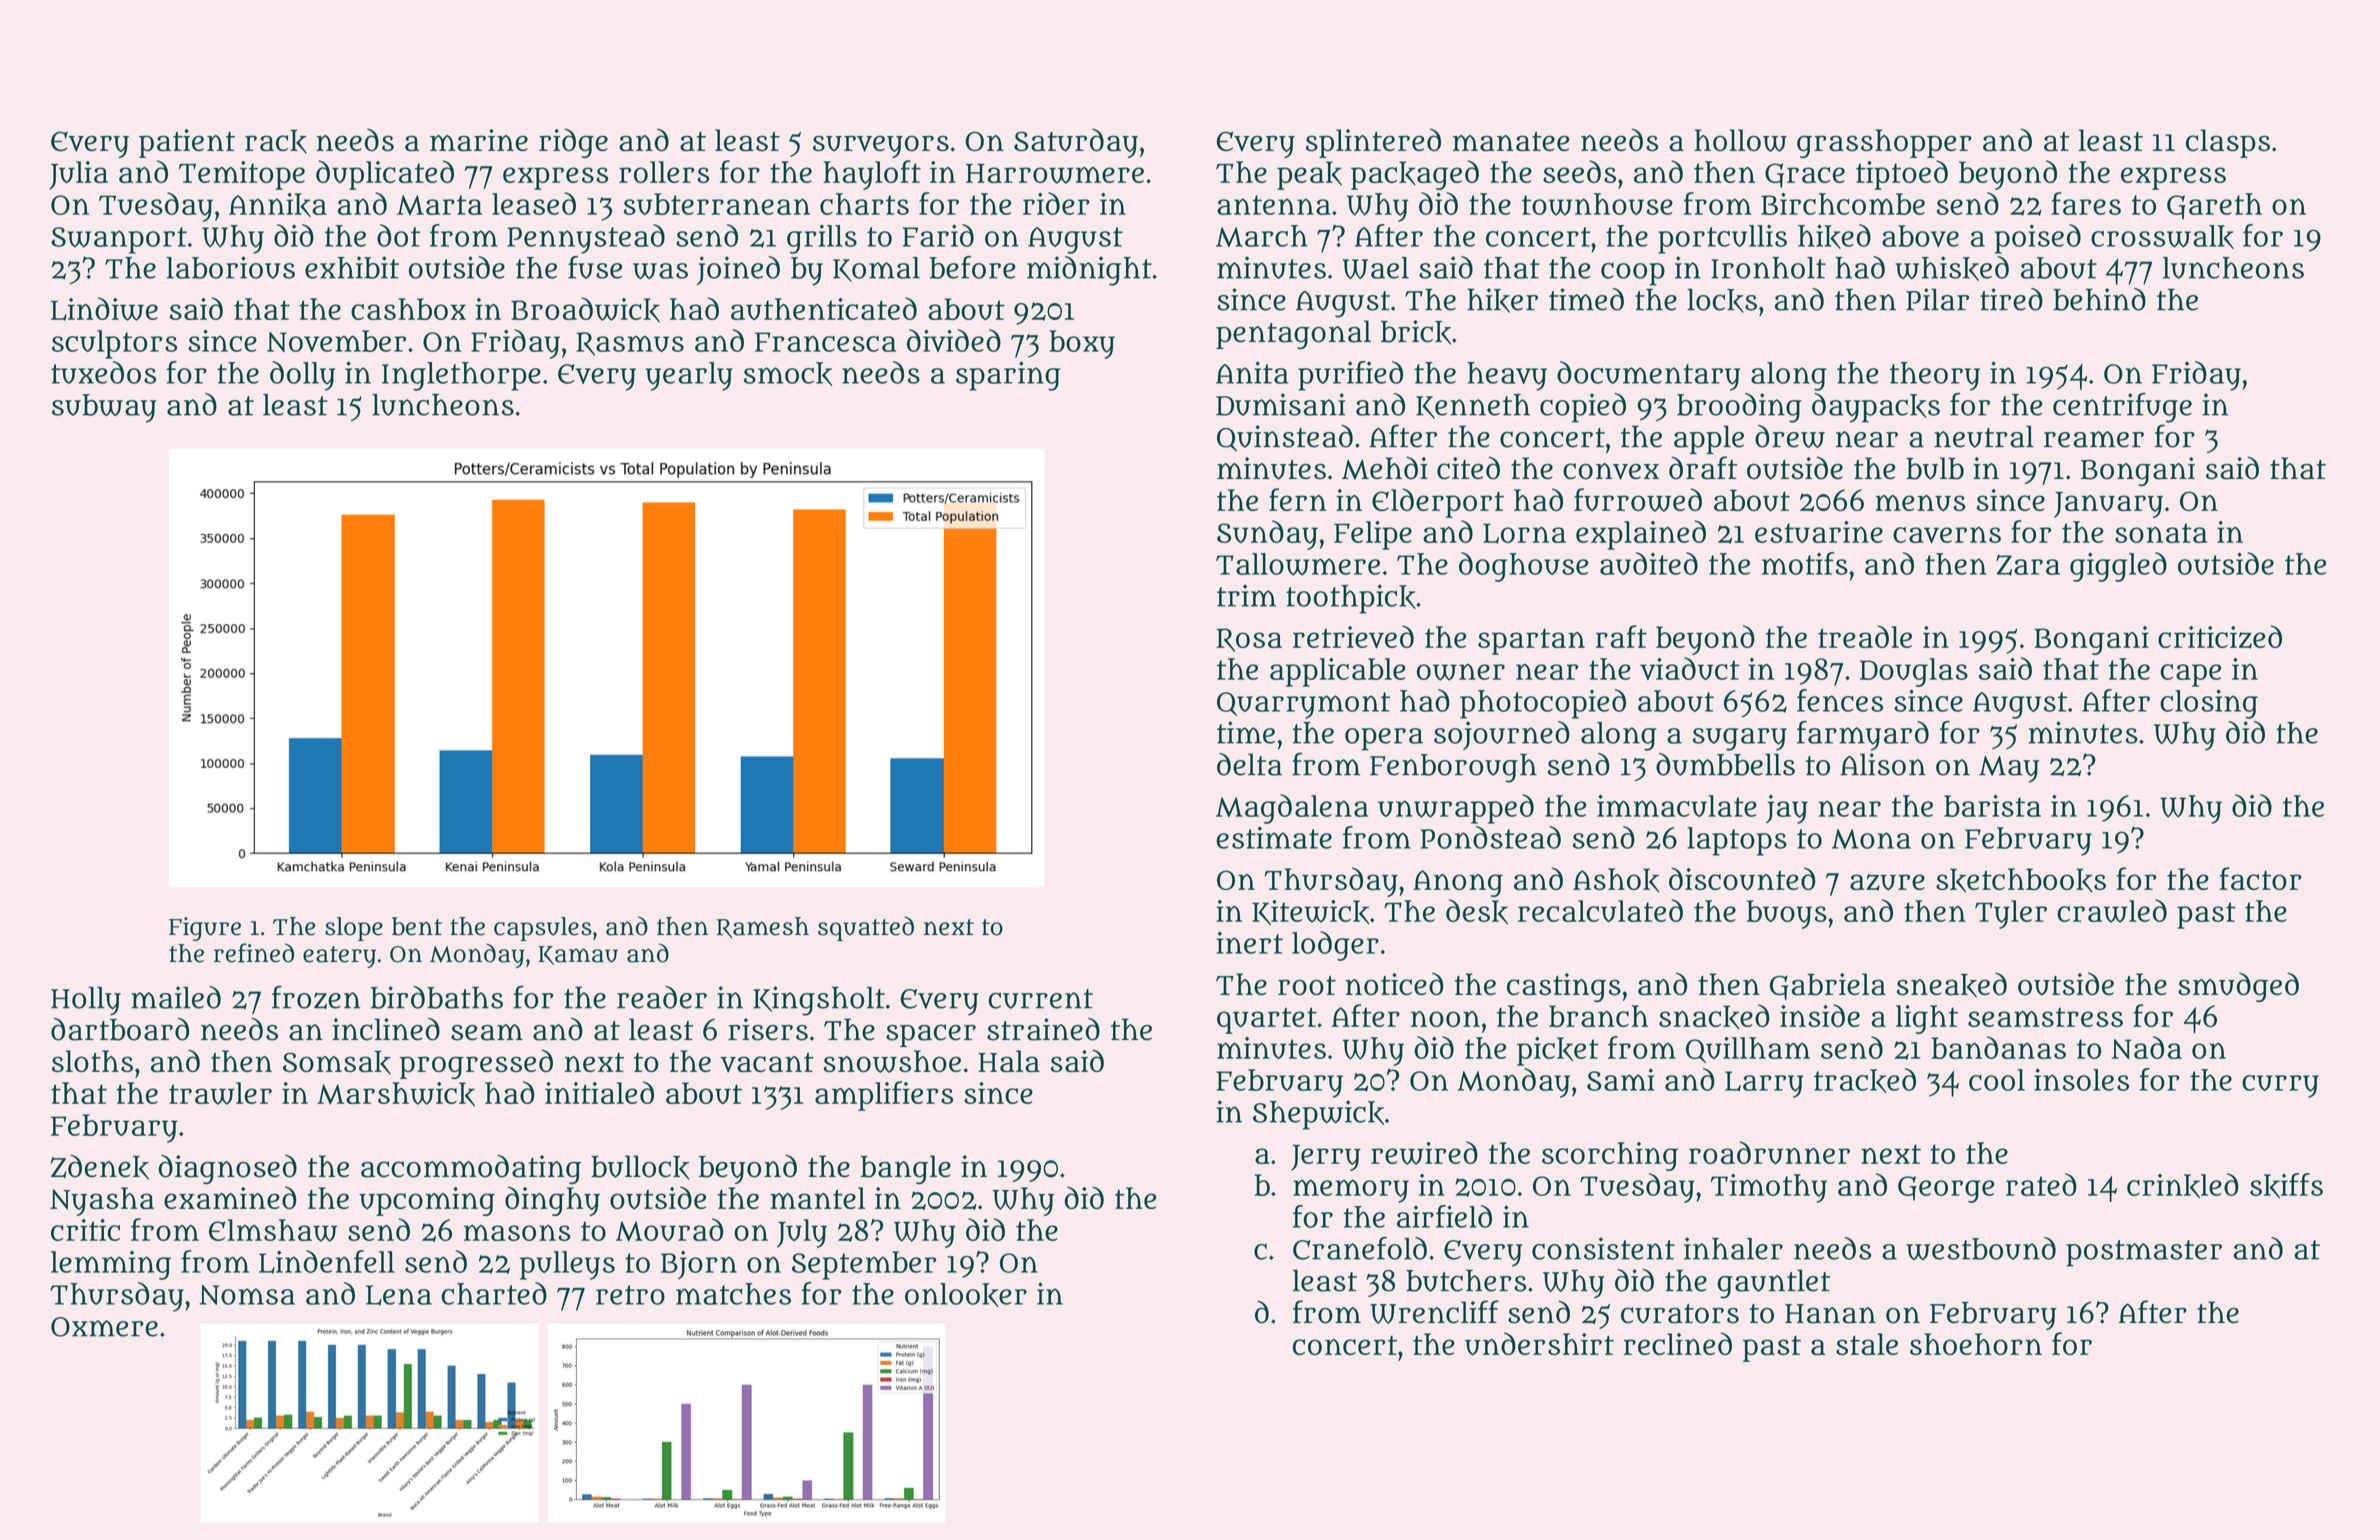 This screenshot has width=2380, height=1540. I want to click on inside, so click(1820, 1015).
